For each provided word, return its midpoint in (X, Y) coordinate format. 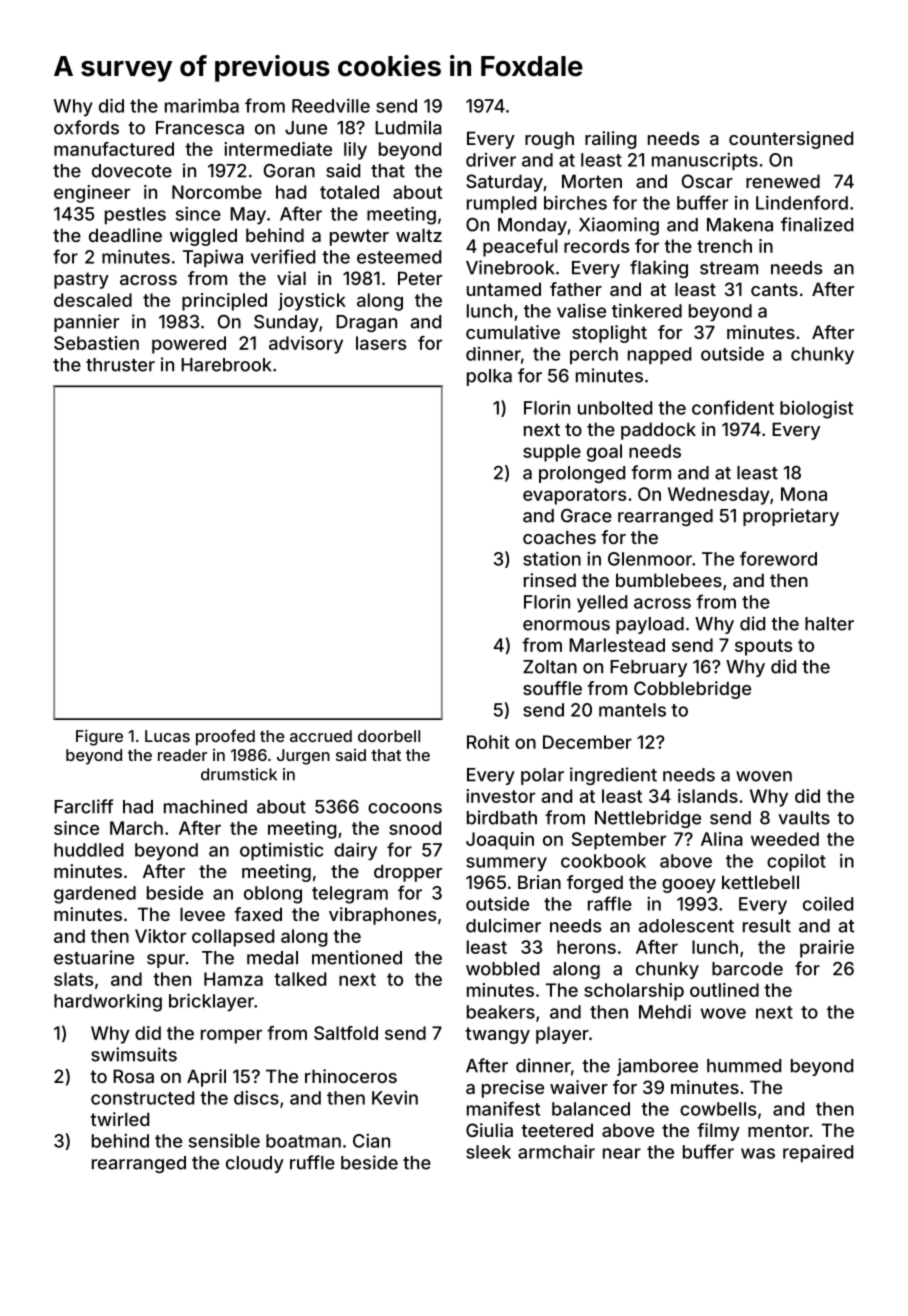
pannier (86, 323)
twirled (119, 1119)
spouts (763, 647)
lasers (381, 343)
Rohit (488, 742)
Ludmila (408, 127)
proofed (225, 737)
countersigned (791, 140)
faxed (258, 914)
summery (506, 864)
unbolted (615, 408)
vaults (804, 818)
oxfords (86, 127)
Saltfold (346, 1033)
